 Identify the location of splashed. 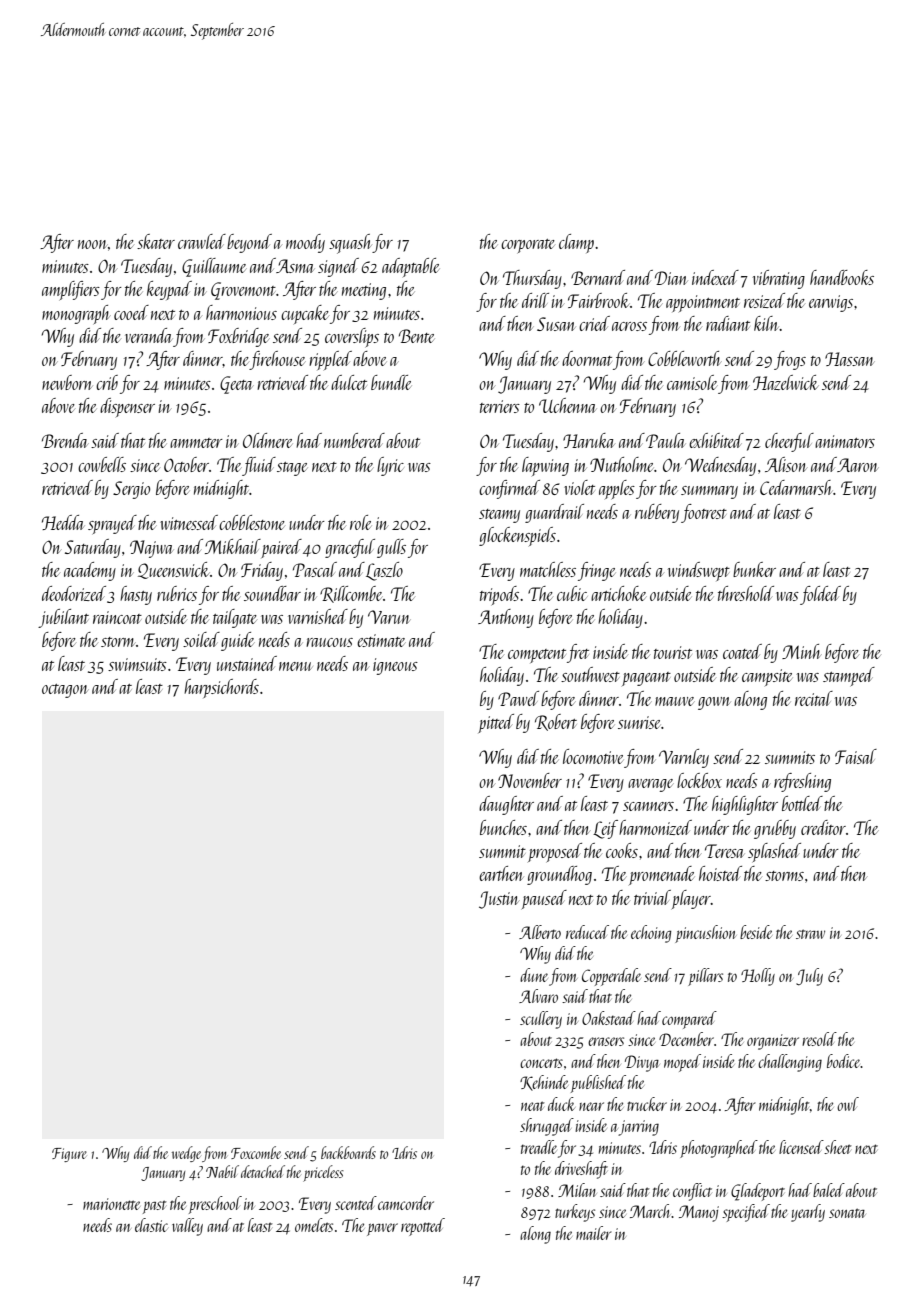
(774, 852).
